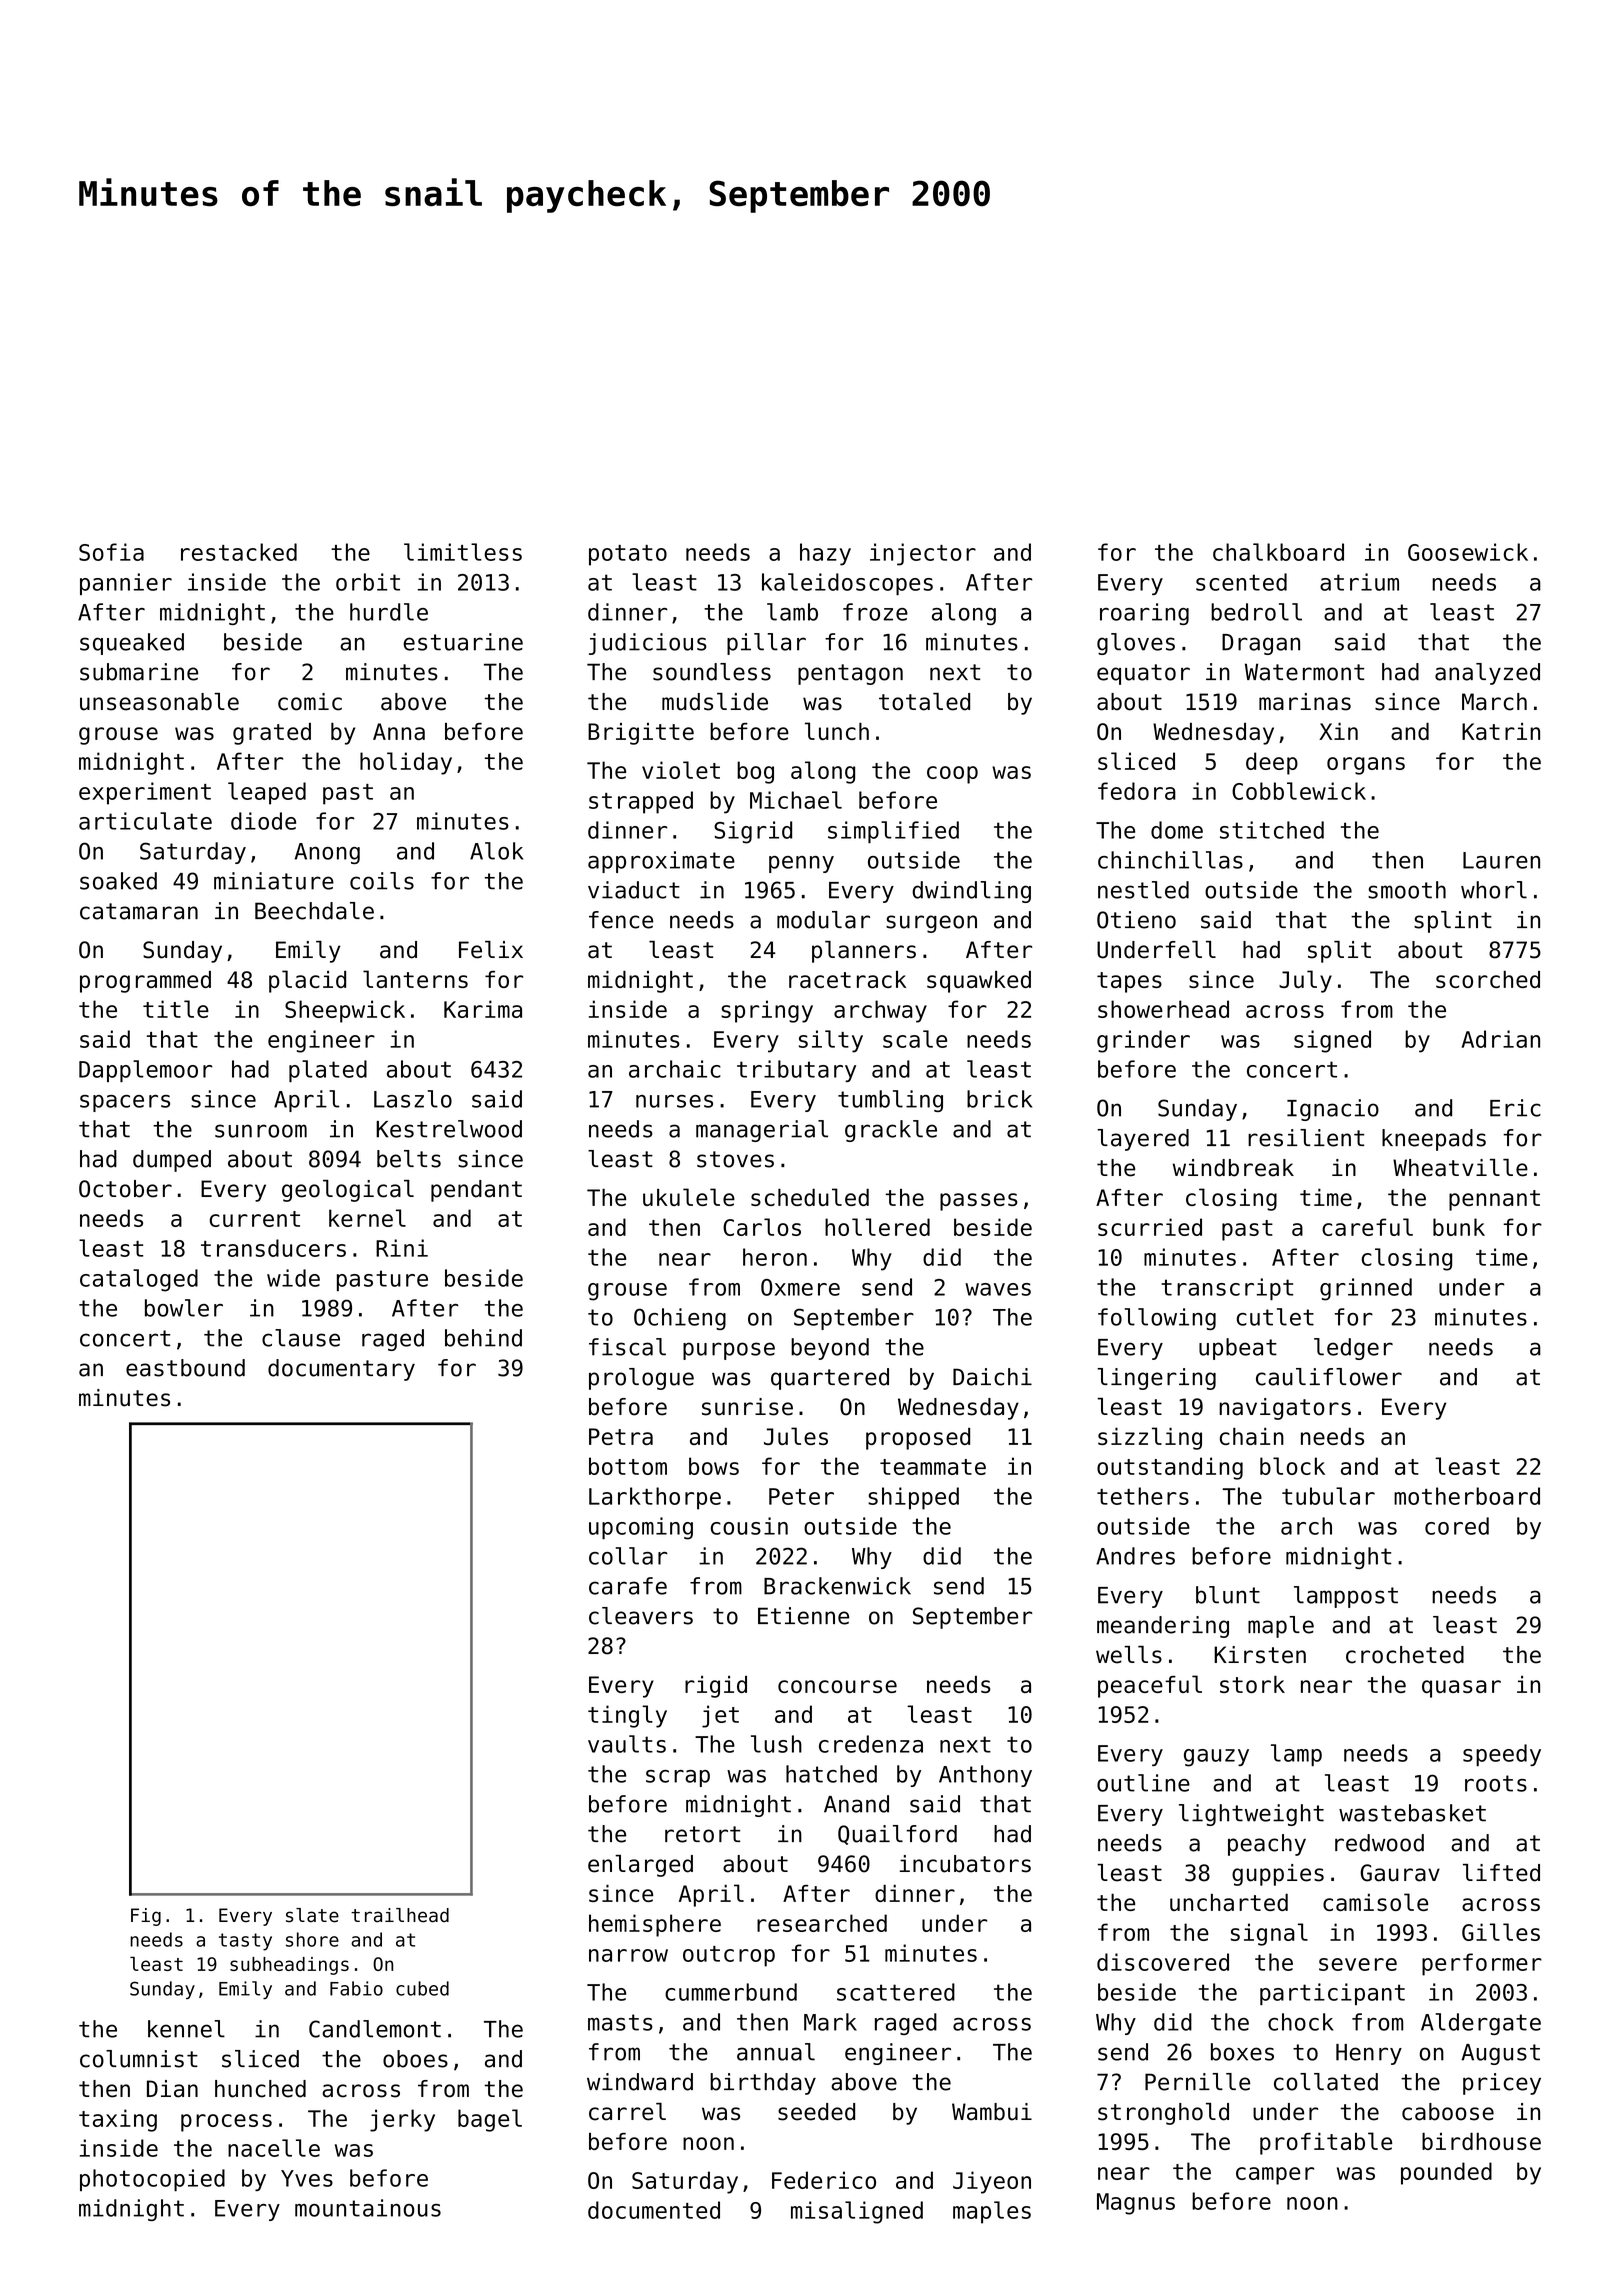  I want to click on managerial, so click(762, 1131).
